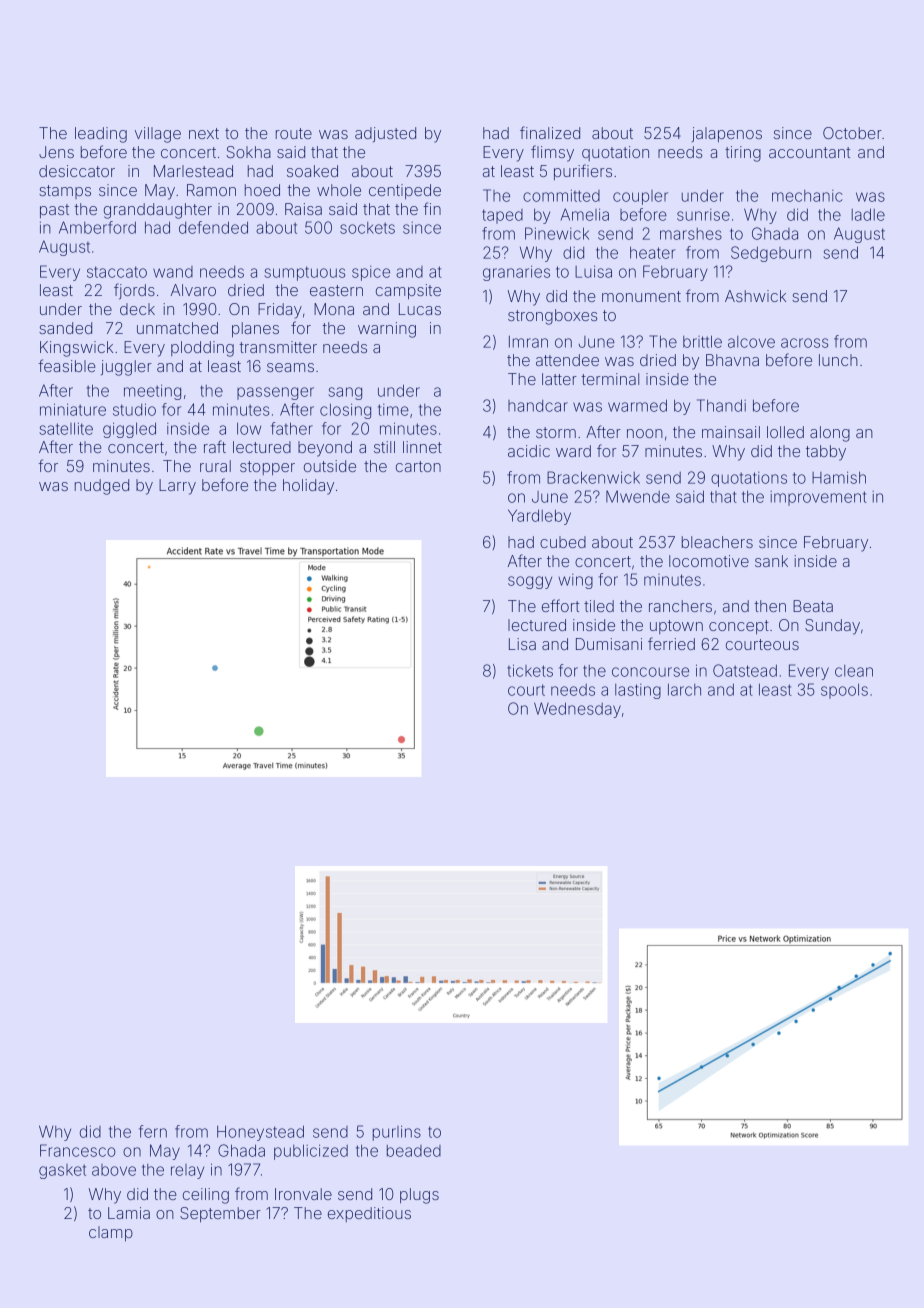 The width and height of the page is (924, 1308). What do you see at coordinates (294, 133) in the page?
I see `route` at bounding box center [294, 133].
